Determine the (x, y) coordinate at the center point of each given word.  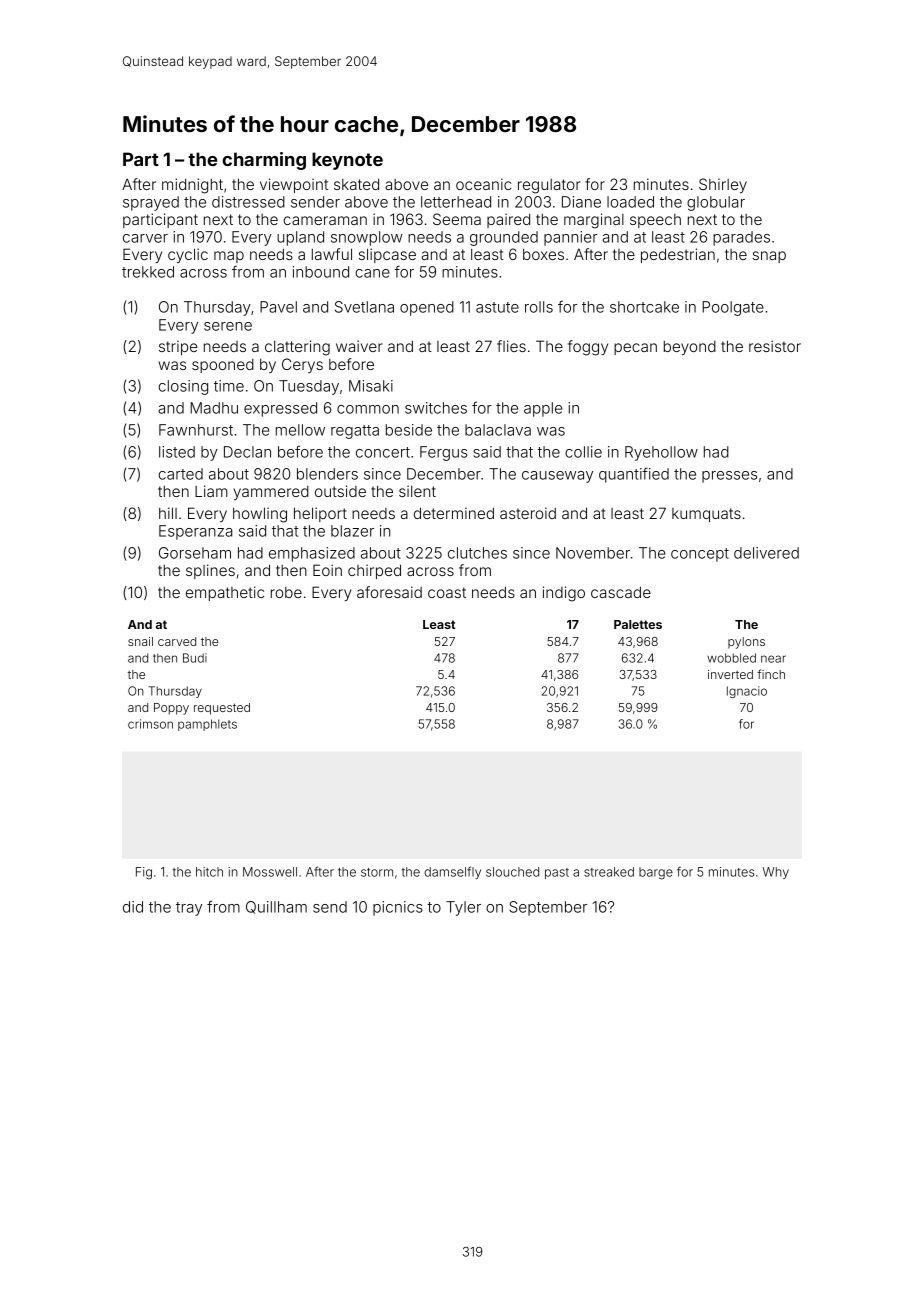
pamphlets (207, 725)
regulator (549, 186)
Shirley (723, 185)
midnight (192, 186)
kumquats (706, 515)
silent (417, 491)
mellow (300, 430)
